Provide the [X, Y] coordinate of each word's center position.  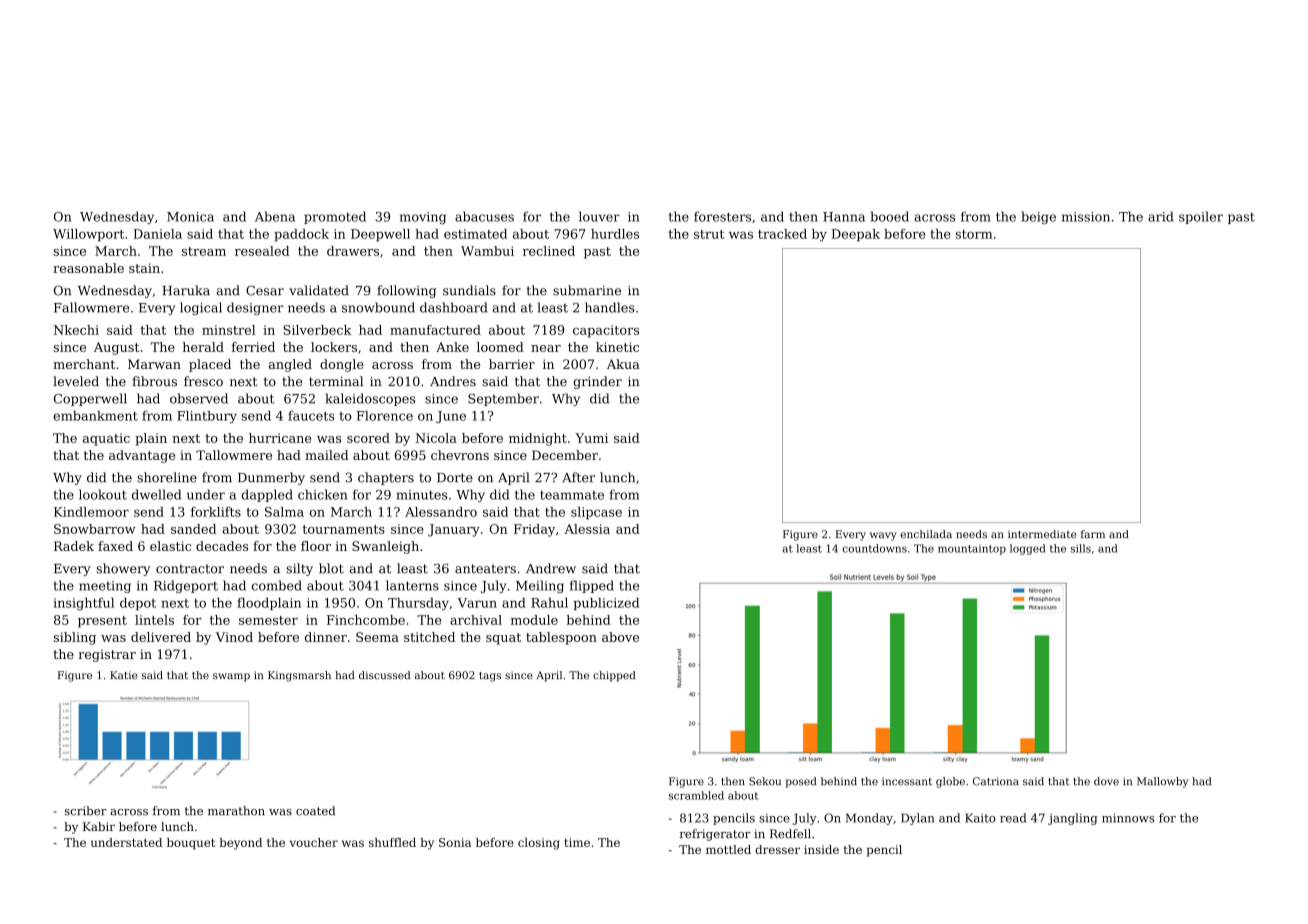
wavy [883, 536]
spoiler [1201, 217]
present [102, 622]
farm [1093, 534]
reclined [549, 251]
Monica [190, 217]
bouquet [191, 844]
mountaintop [972, 550]
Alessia [587, 529]
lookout [103, 494]
